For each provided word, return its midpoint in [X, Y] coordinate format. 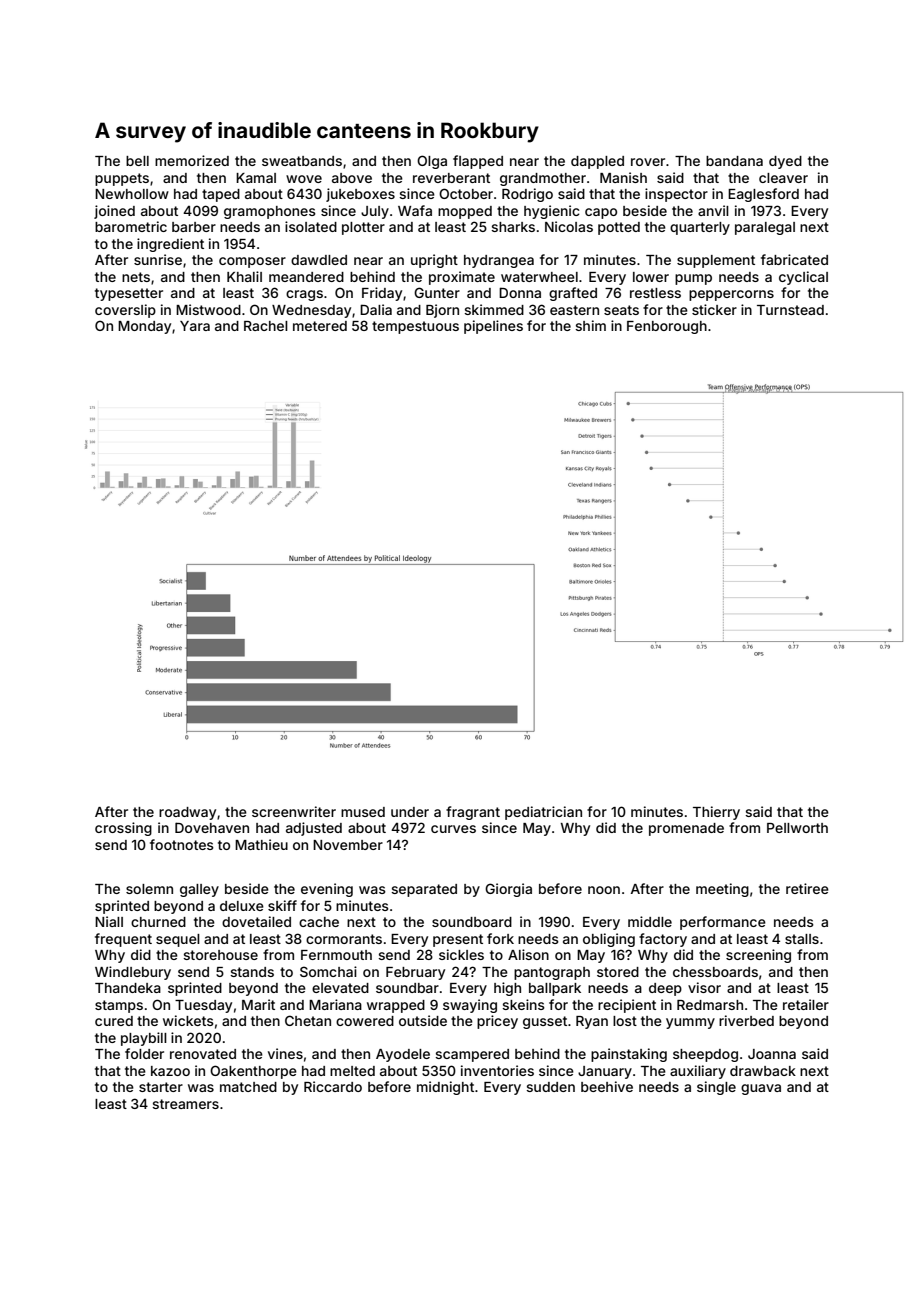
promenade [686, 829]
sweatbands [302, 161]
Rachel [266, 326]
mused [363, 812]
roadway [187, 813]
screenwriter [294, 811]
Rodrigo [527, 195]
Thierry [716, 813]
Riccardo [333, 1086]
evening [327, 890]
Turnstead [790, 310]
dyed [785, 162]
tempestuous [415, 327]
